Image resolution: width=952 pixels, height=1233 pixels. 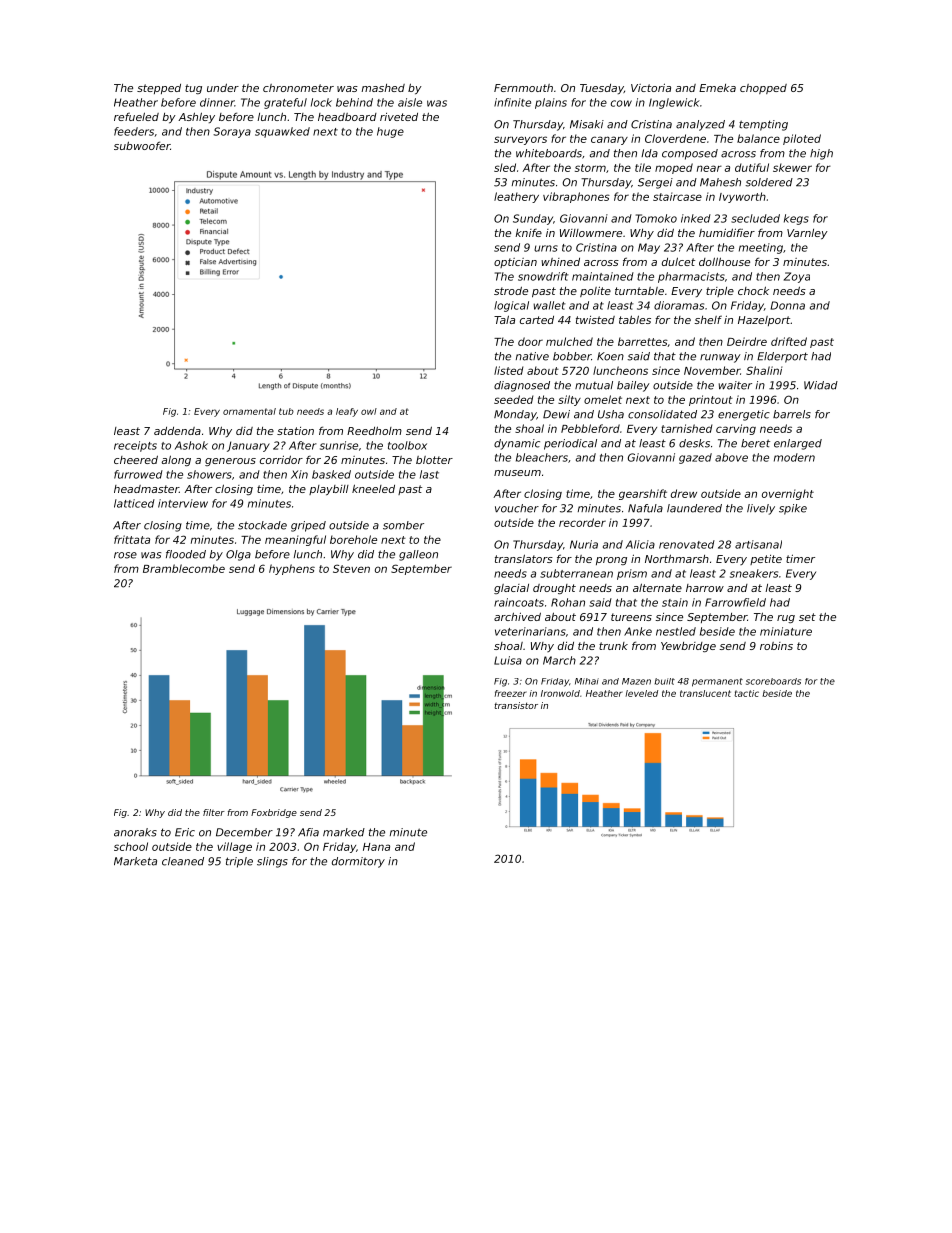 What do you see at coordinates (298, 88) in the image?
I see `chronometer` at bounding box center [298, 88].
